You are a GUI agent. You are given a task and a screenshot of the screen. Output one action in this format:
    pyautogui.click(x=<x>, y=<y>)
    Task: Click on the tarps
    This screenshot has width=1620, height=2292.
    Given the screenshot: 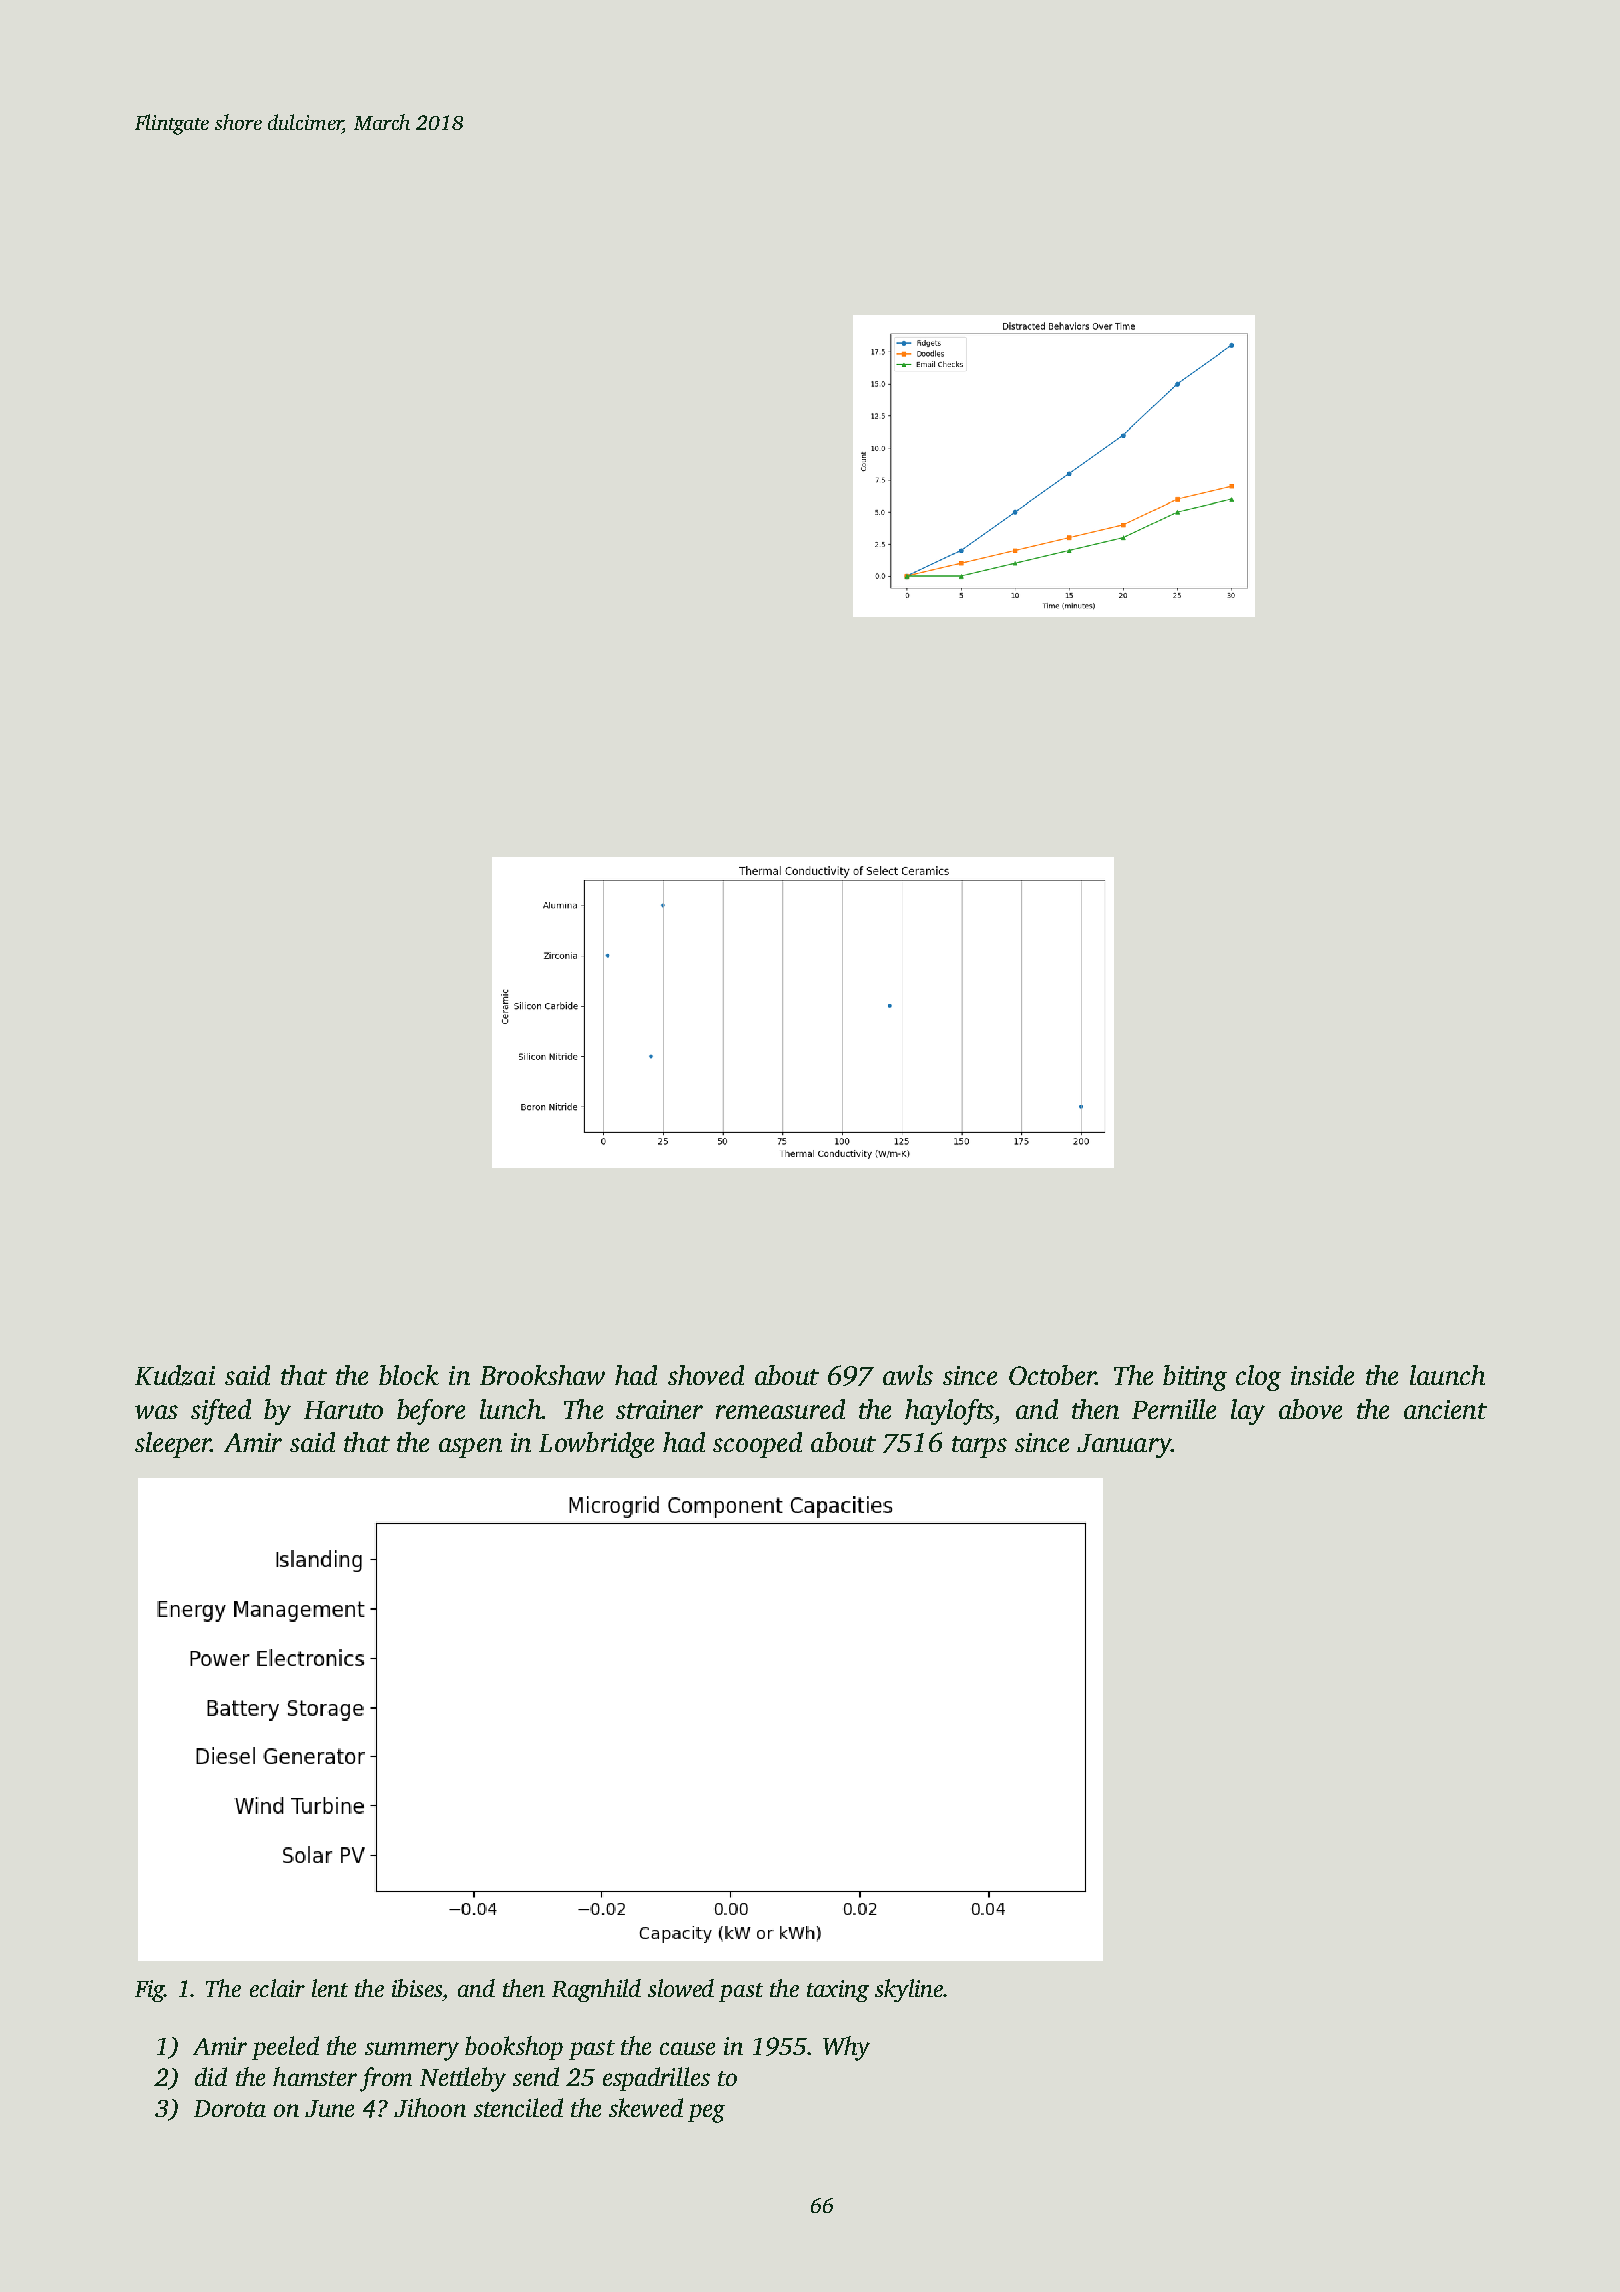 What is the action you would take?
    pyautogui.click(x=979, y=1447)
